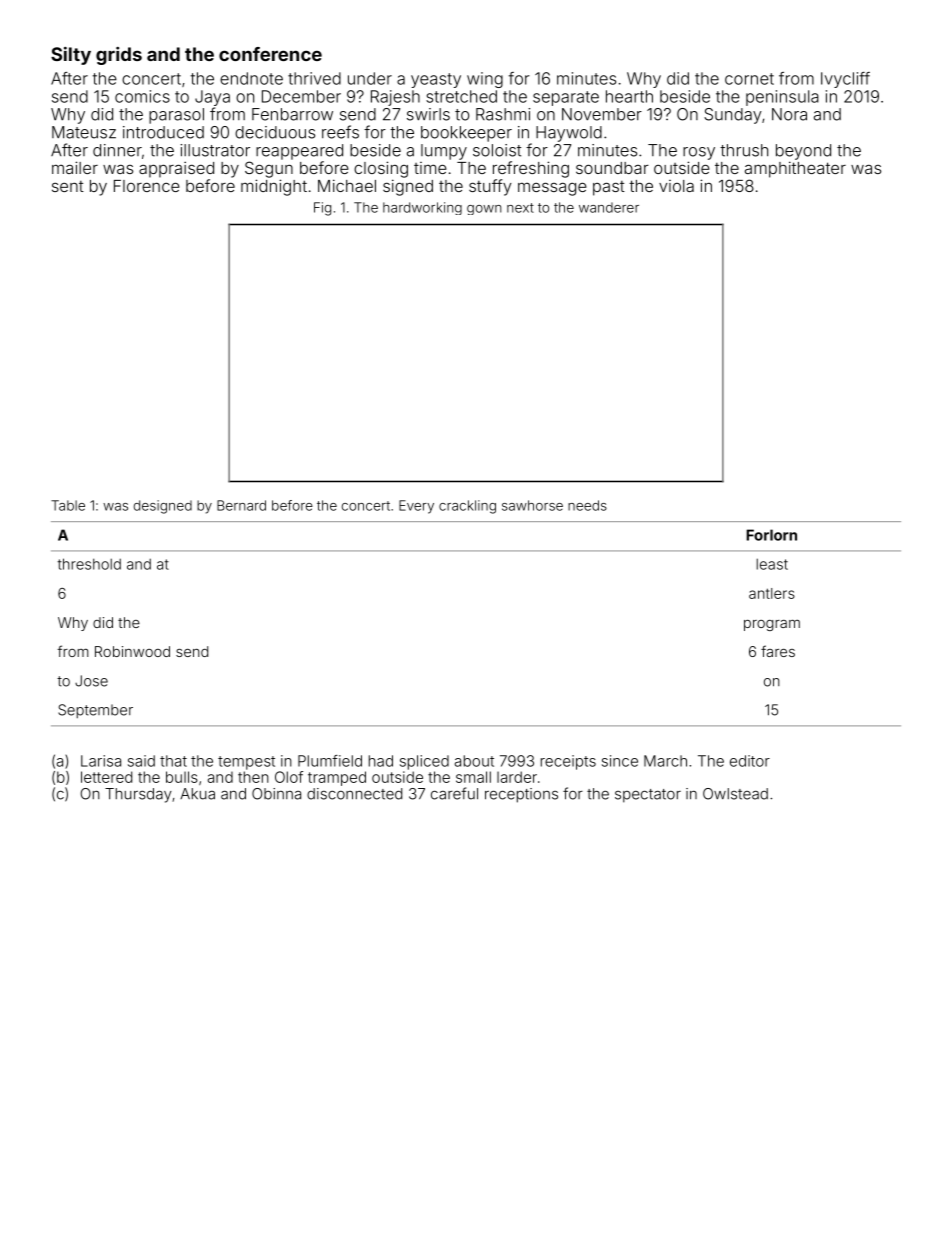  What do you see at coordinates (490, 187) in the screenshot?
I see `stuffy` at bounding box center [490, 187].
